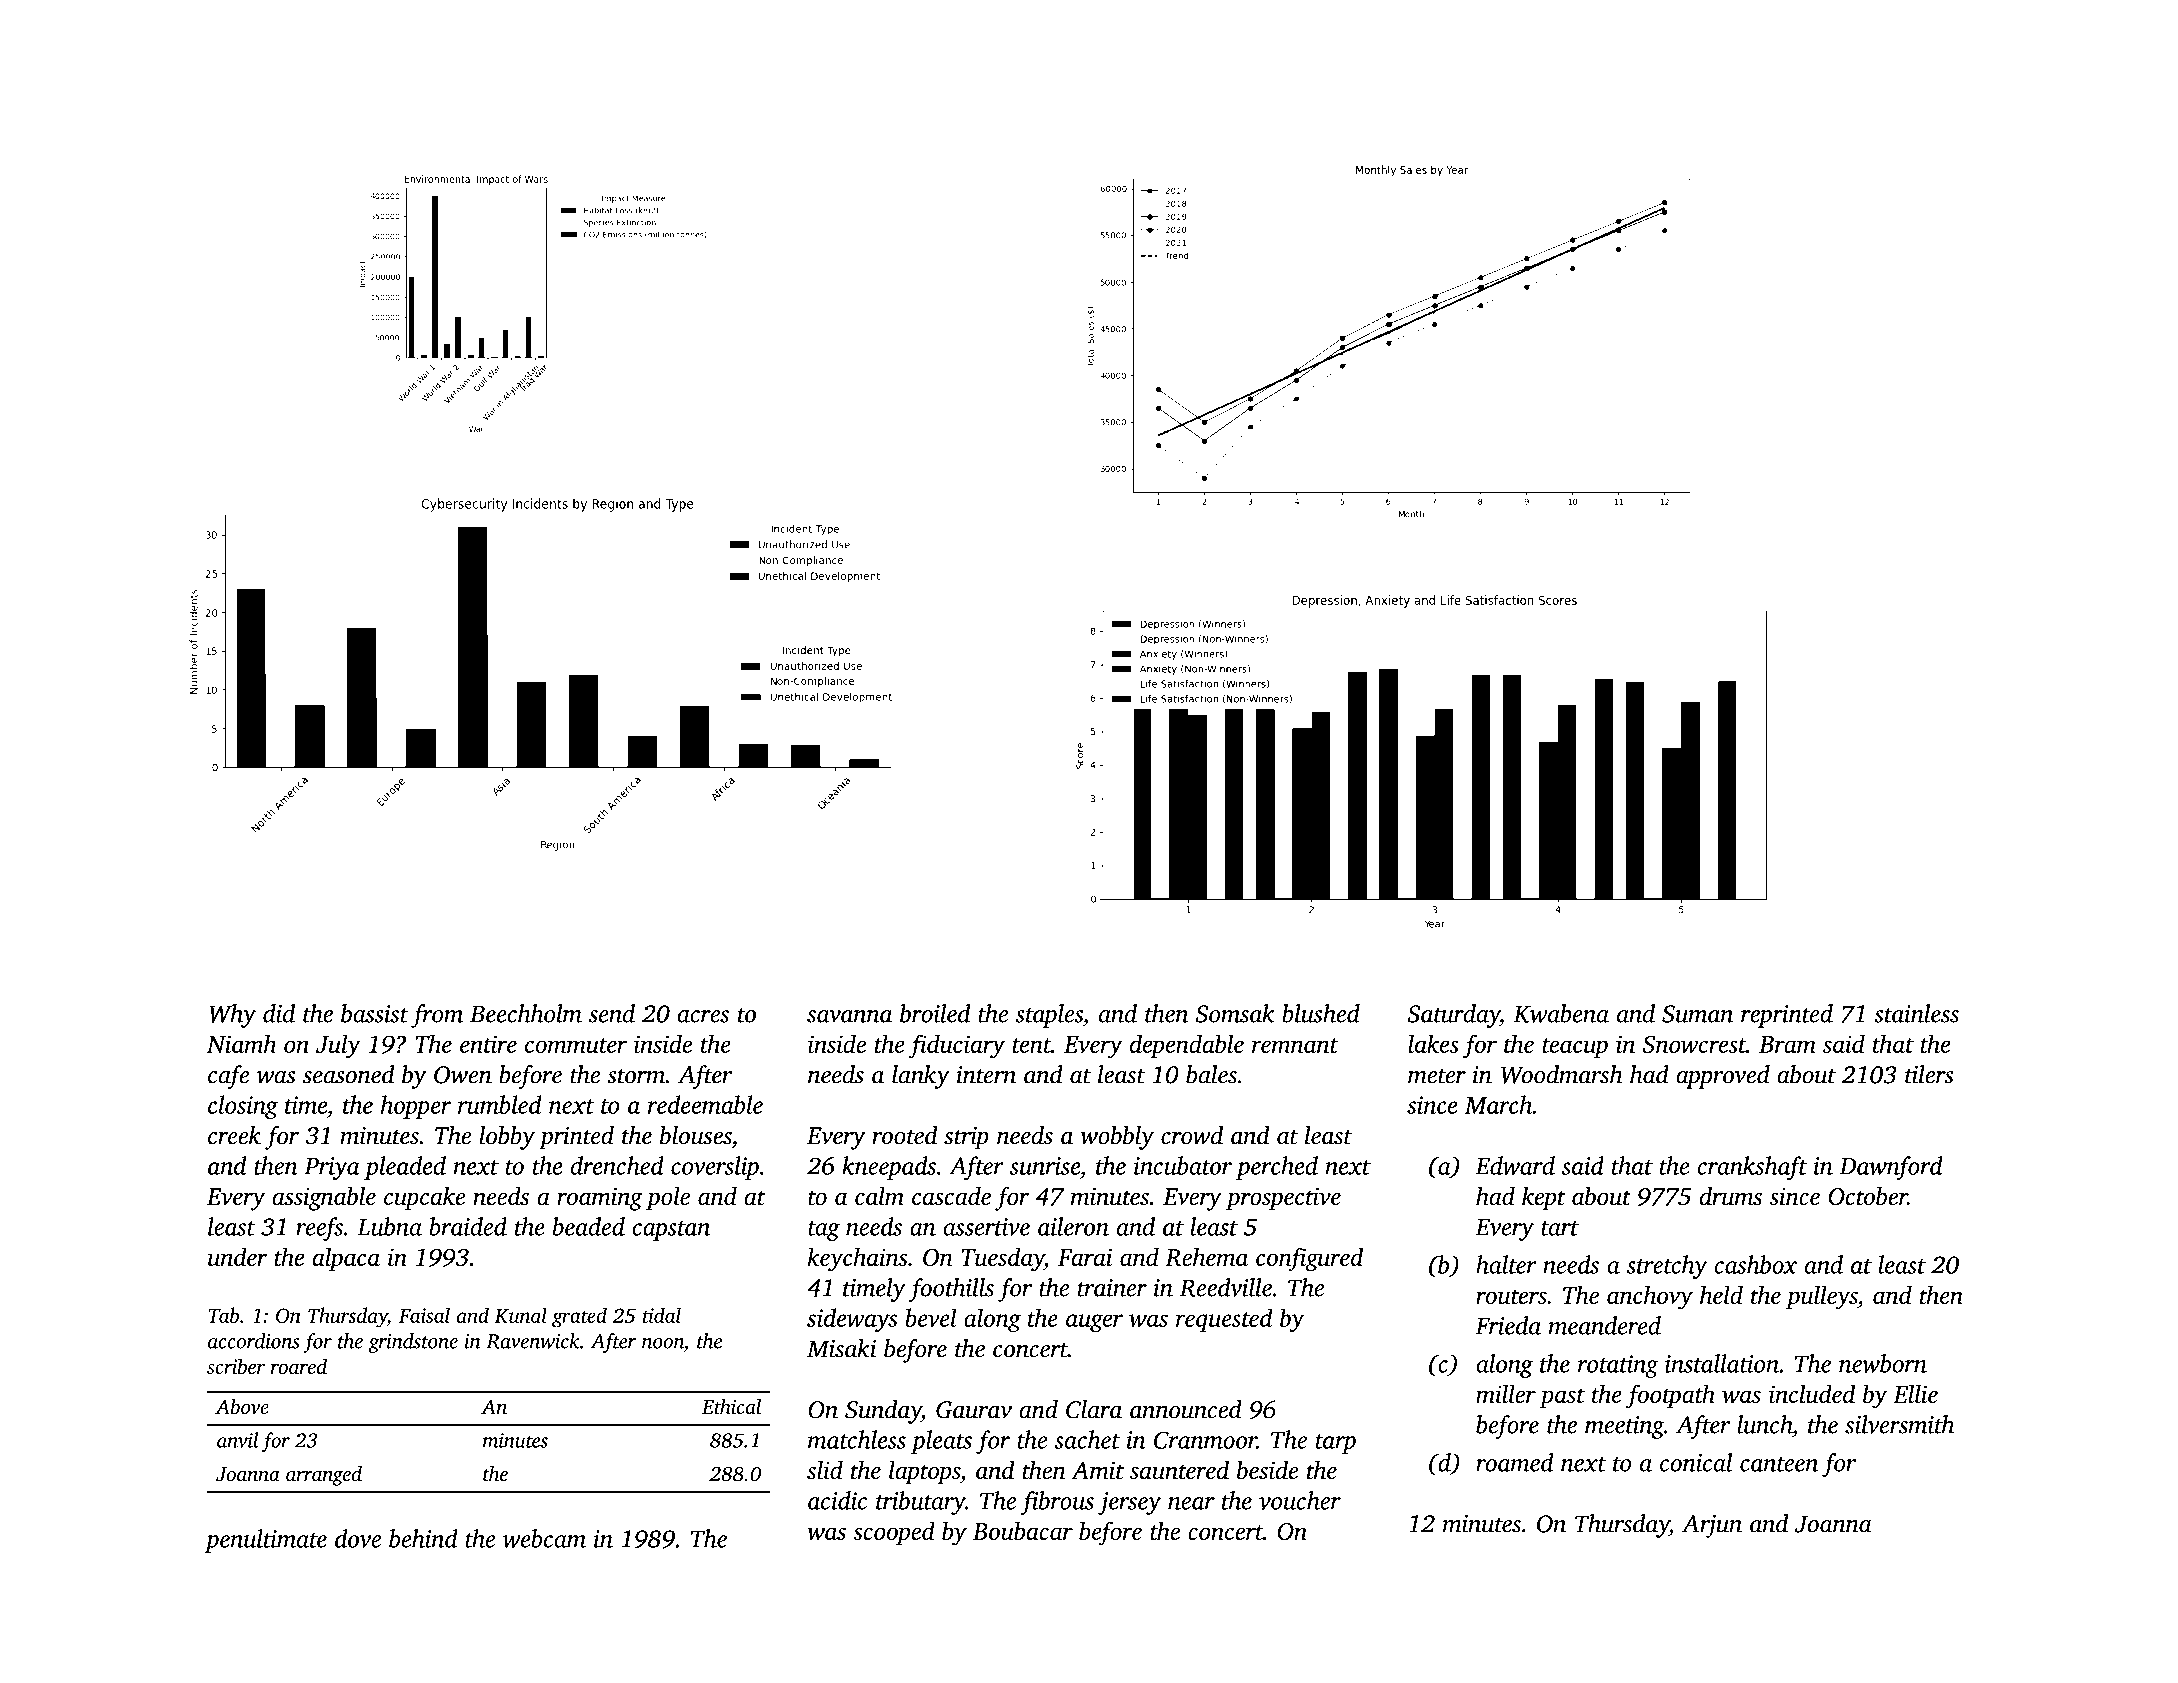 Image resolution: width=2178 pixels, height=1683 pixels. What do you see at coordinates (1731, 1195) in the screenshot?
I see `drums` at bounding box center [1731, 1195].
